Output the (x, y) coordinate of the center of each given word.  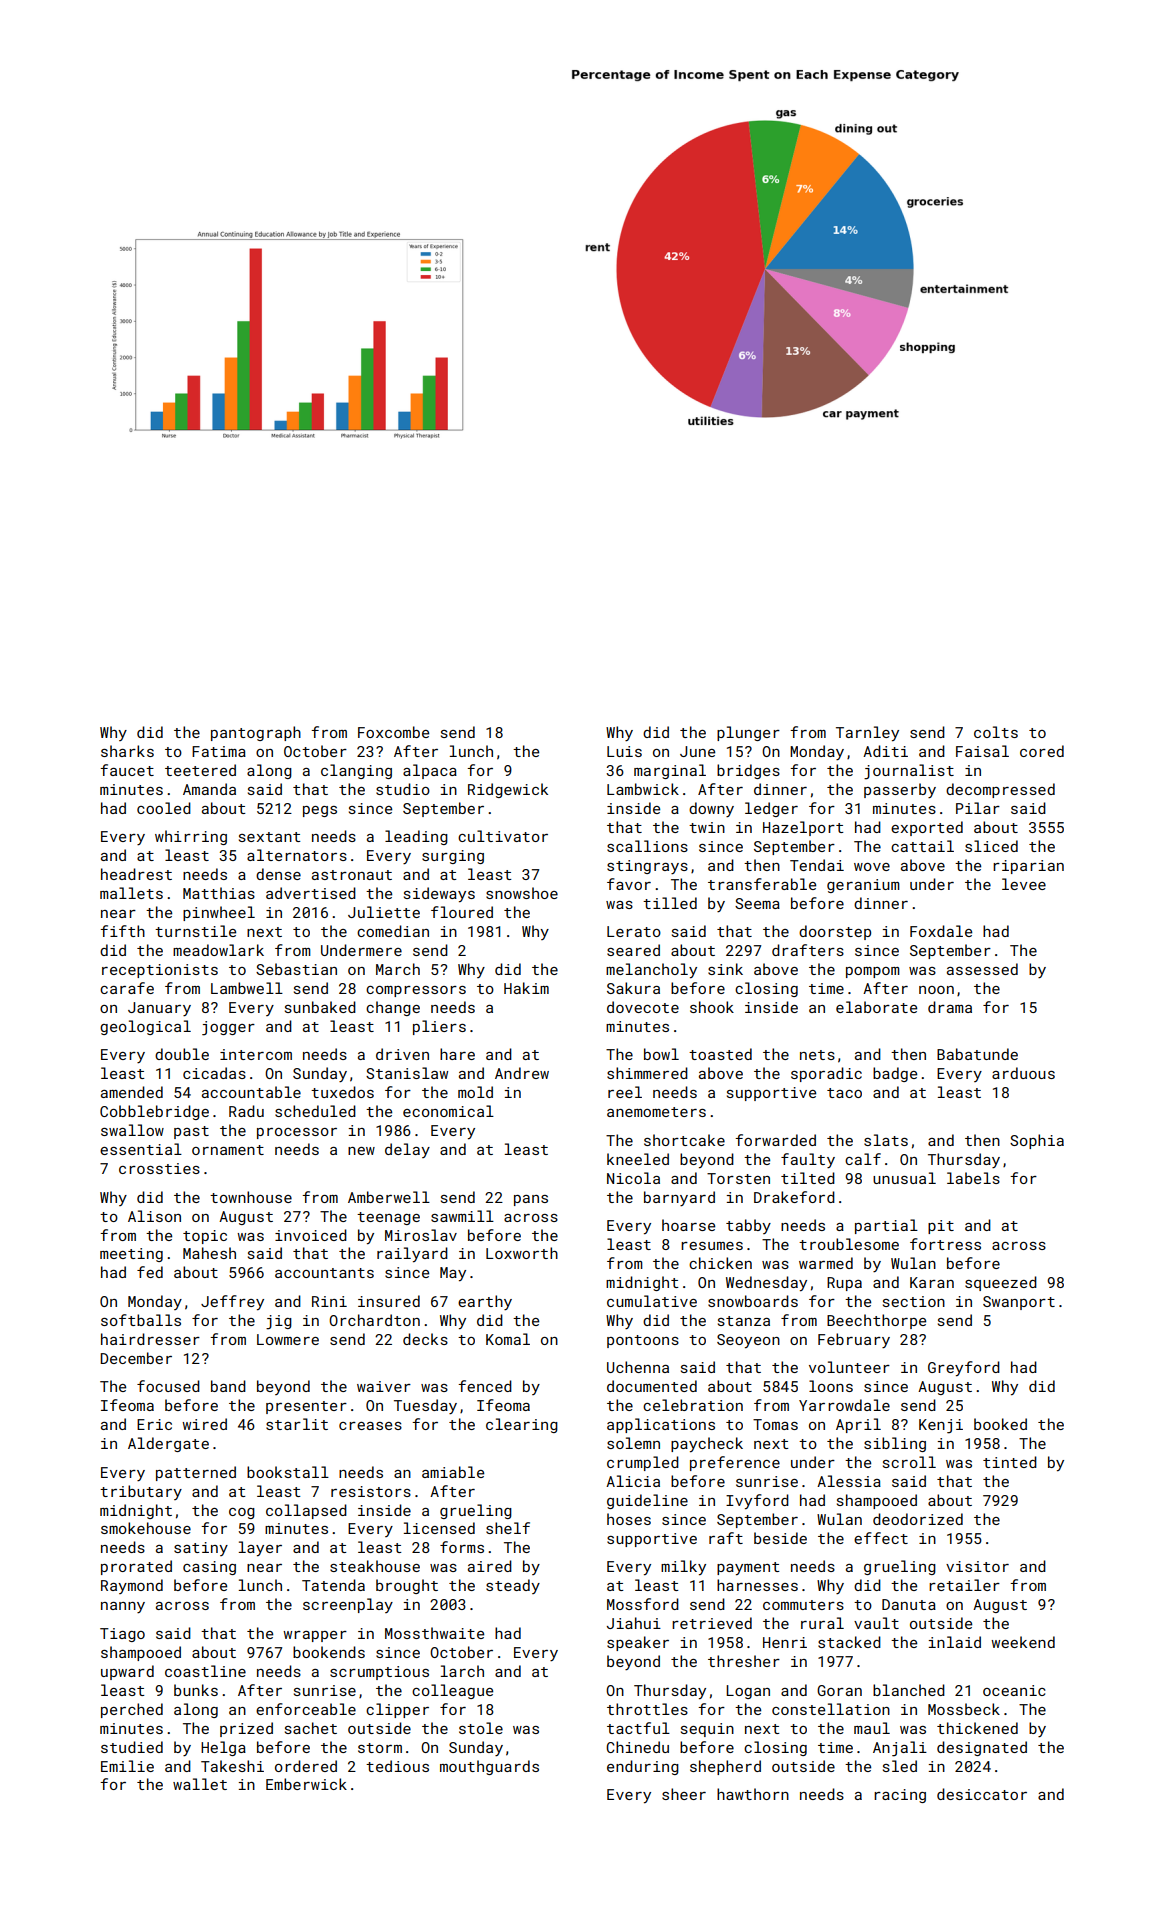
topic (205, 1237)
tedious (397, 1766)
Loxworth (522, 1253)
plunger (748, 733)
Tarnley (867, 733)
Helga (223, 1748)
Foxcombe (393, 732)
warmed (826, 1263)
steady (513, 1586)
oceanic (1014, 1690)
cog (242, 1513)
